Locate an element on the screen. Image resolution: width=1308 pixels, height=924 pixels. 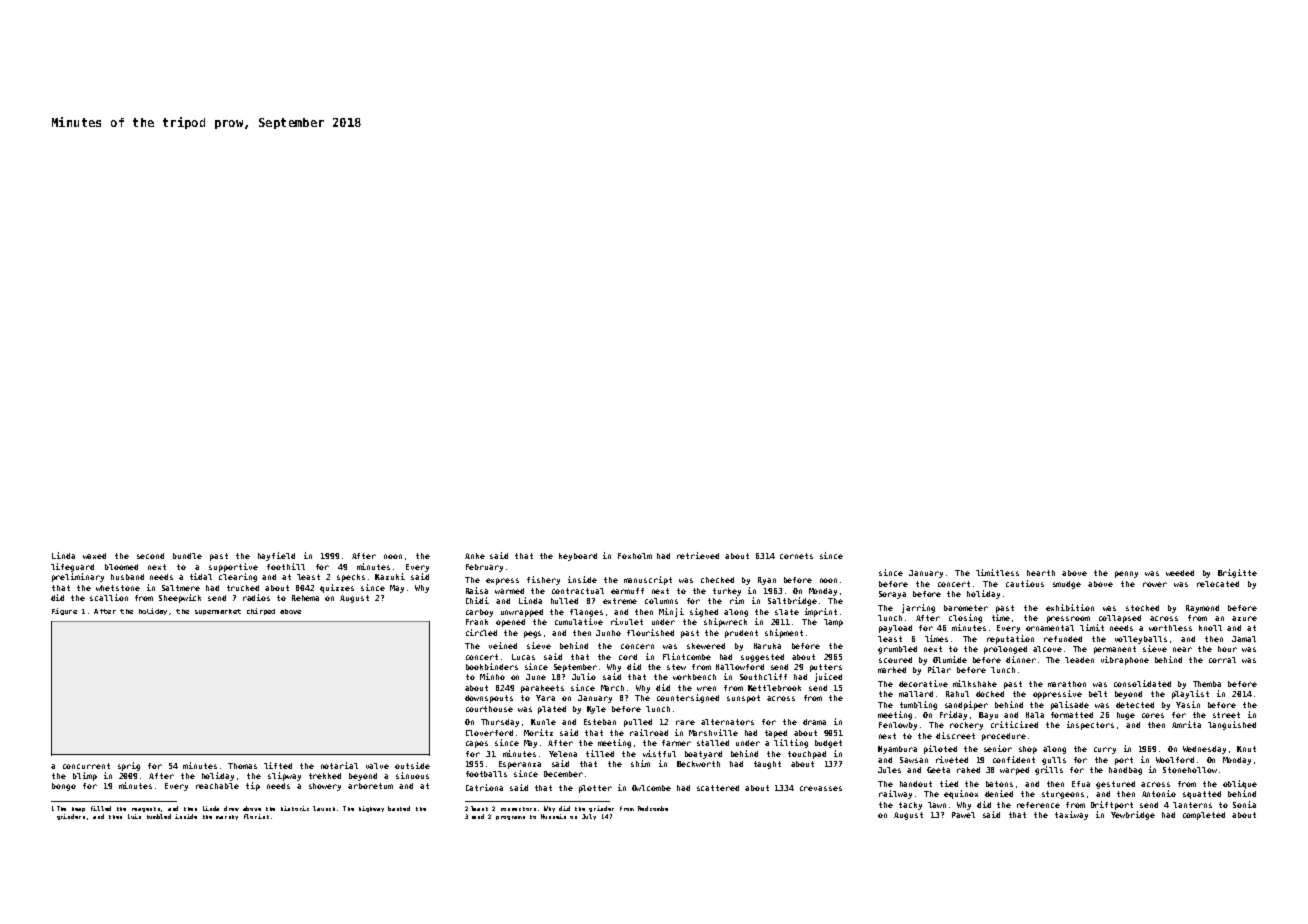
tumbling is located at coordinates (918, 705).
